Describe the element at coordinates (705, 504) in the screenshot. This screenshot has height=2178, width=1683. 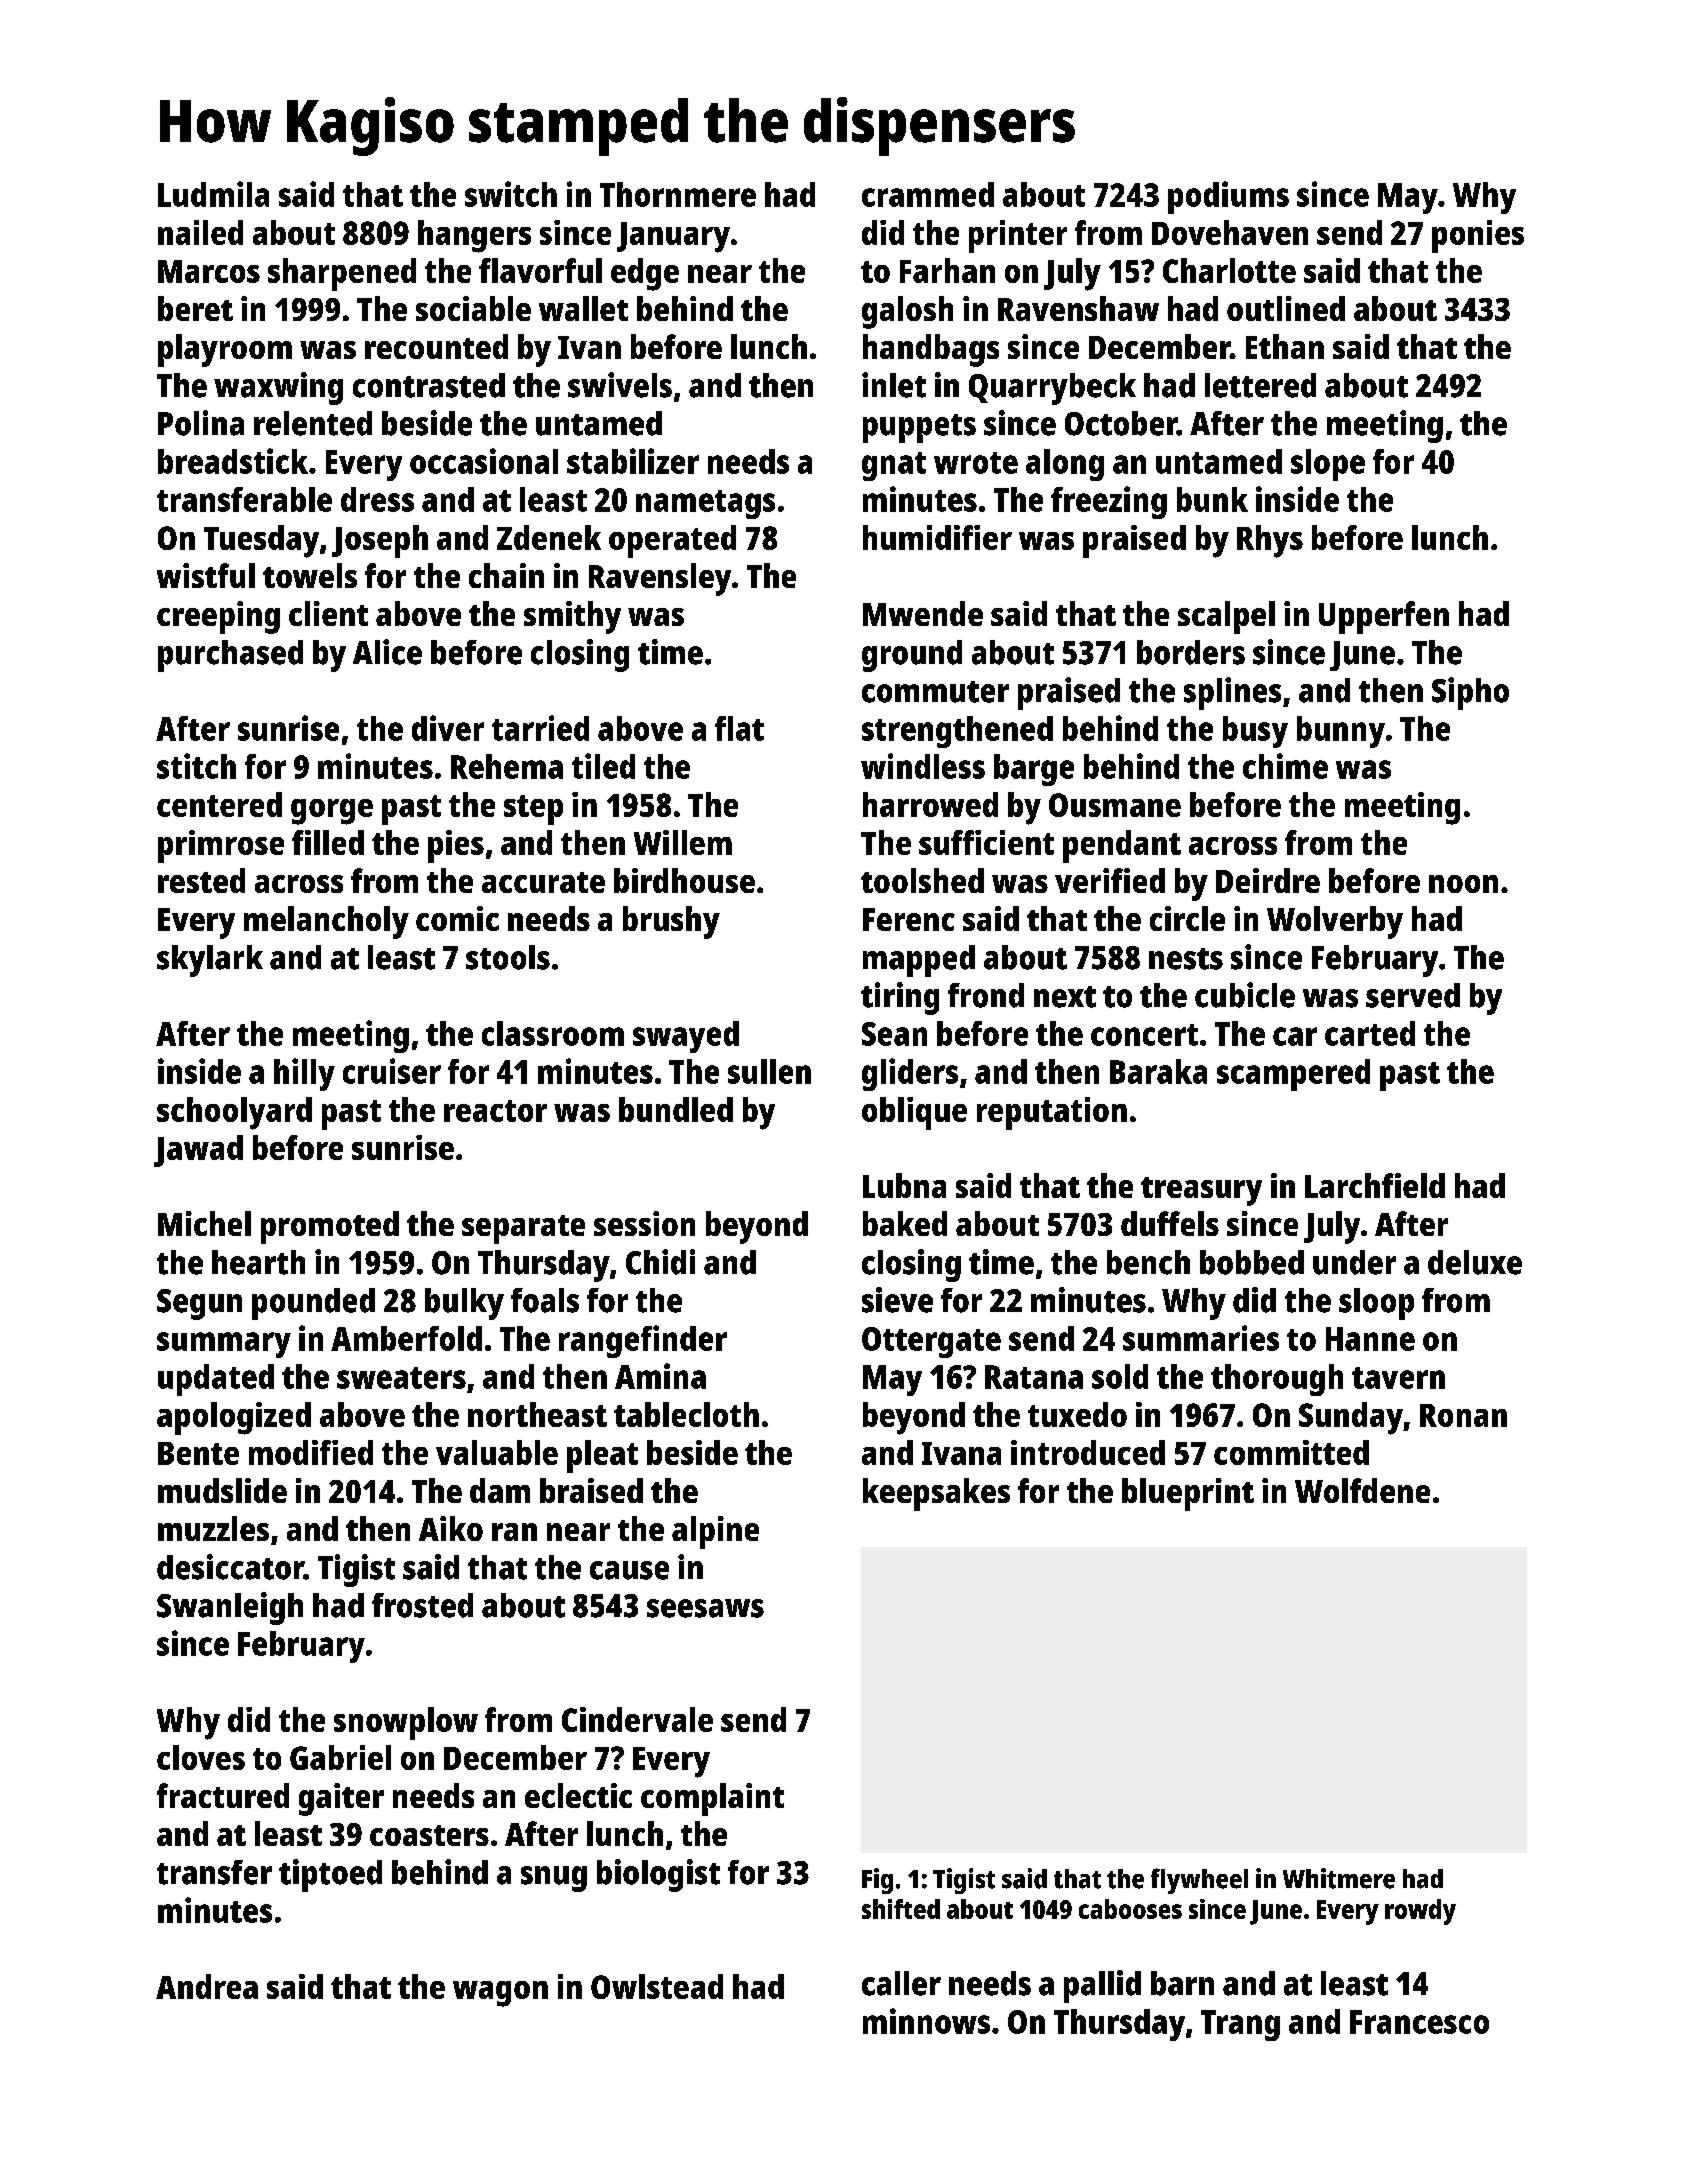
I see `nametags` at that location.
